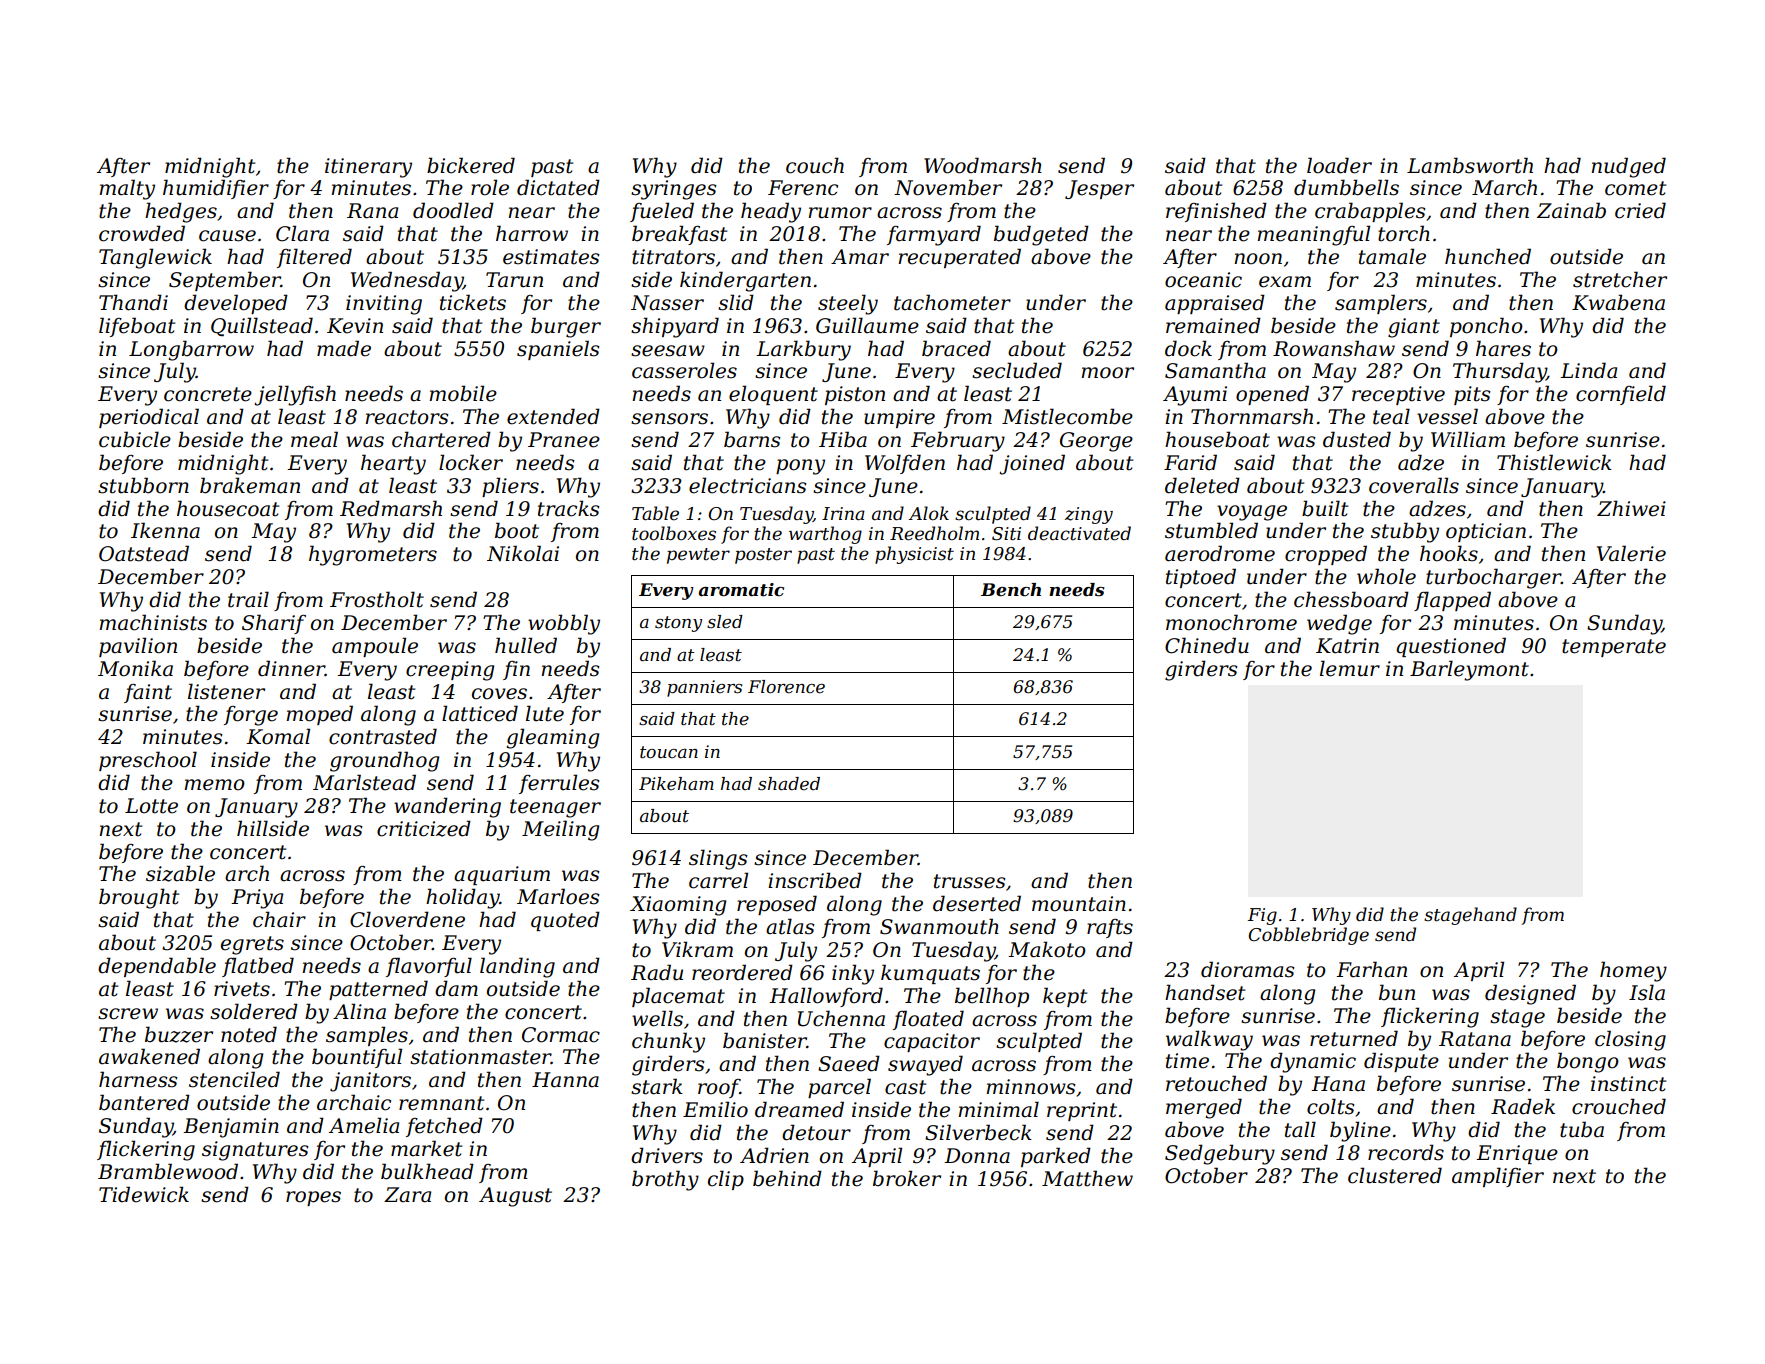 The image size is (1765, 1364). Describe the element at coordinates (295, 395) in the page. I see `jellyfish` at that location.
